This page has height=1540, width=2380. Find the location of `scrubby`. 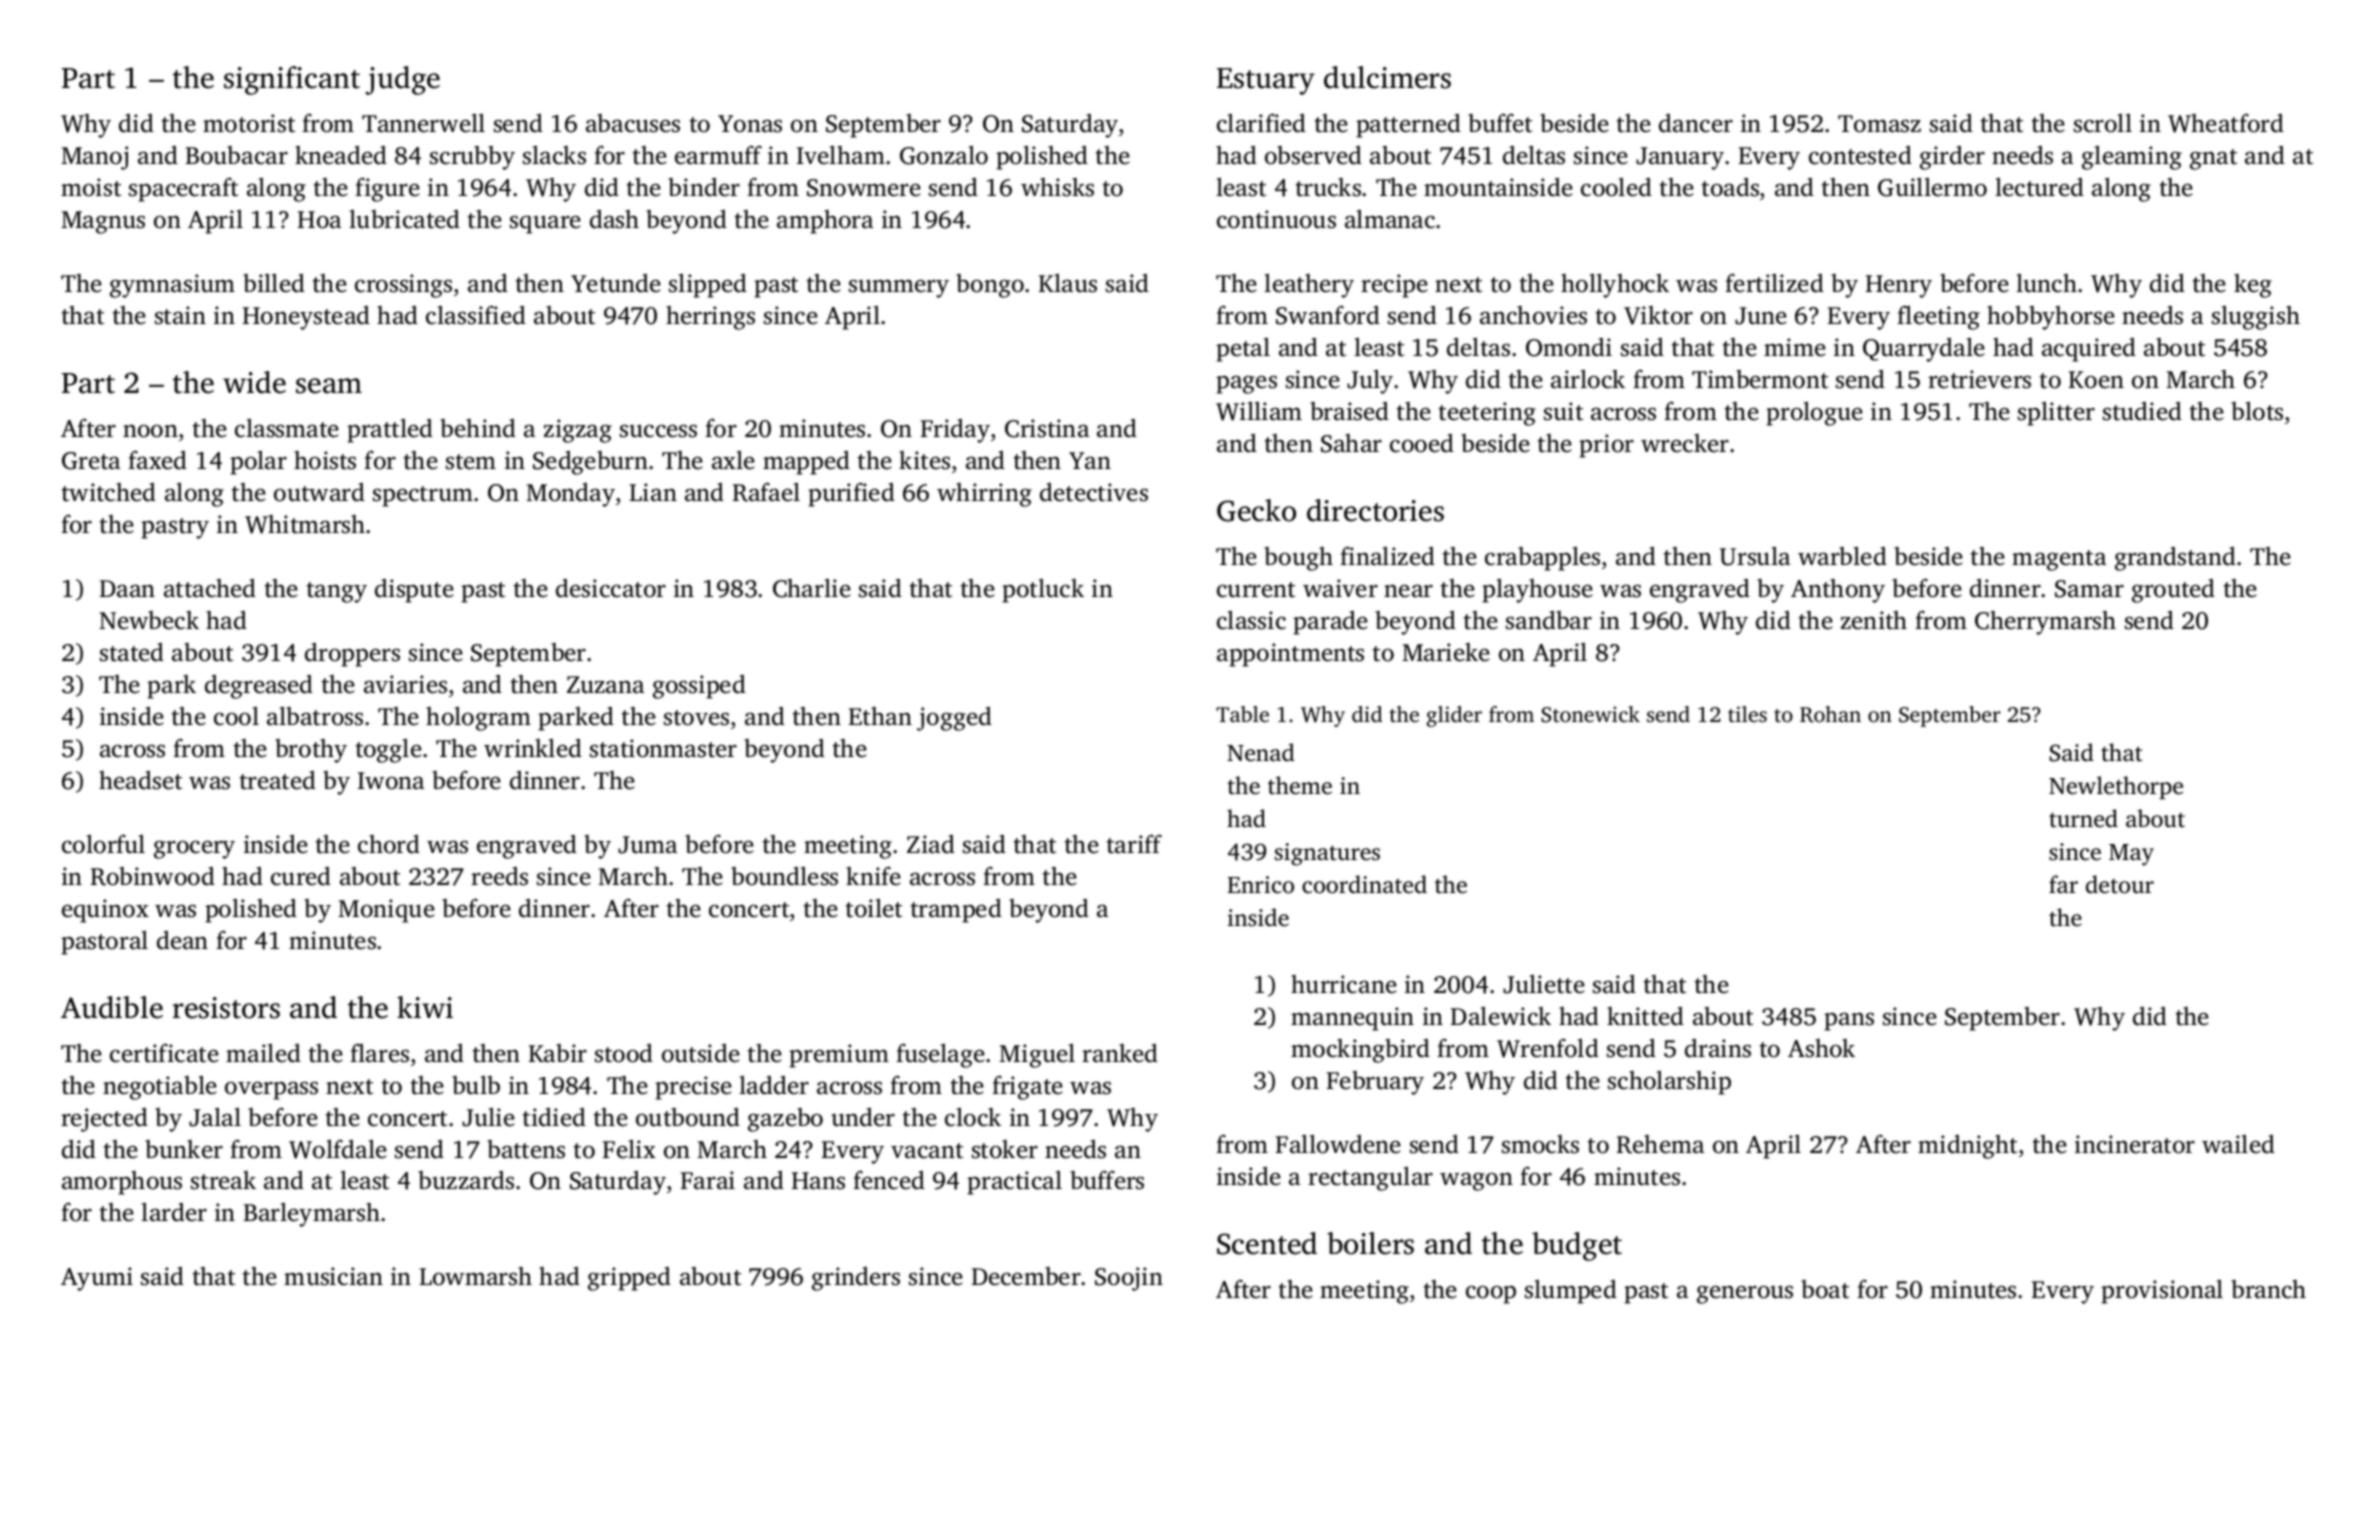

scrubby is located at coordinates (472, 158).
